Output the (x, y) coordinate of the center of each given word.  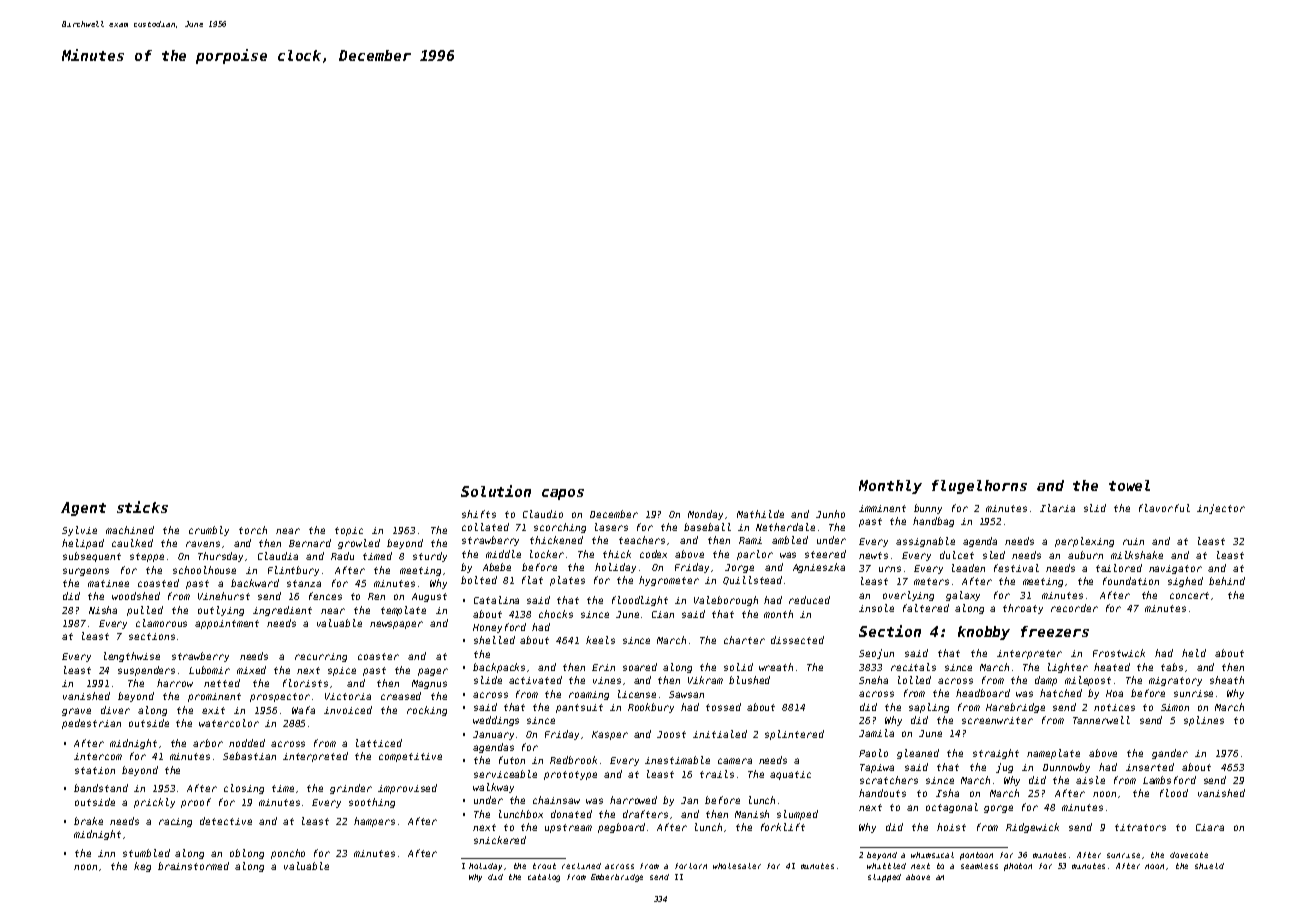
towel (1129, 485)
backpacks (499, 668)
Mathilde (760, 514)
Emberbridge (617, 878)
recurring (321, 657)
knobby (984, 633)
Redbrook (573, 760)
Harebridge (1015, 708)
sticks (142, 507)
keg (142, 867)
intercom (98, 756)
